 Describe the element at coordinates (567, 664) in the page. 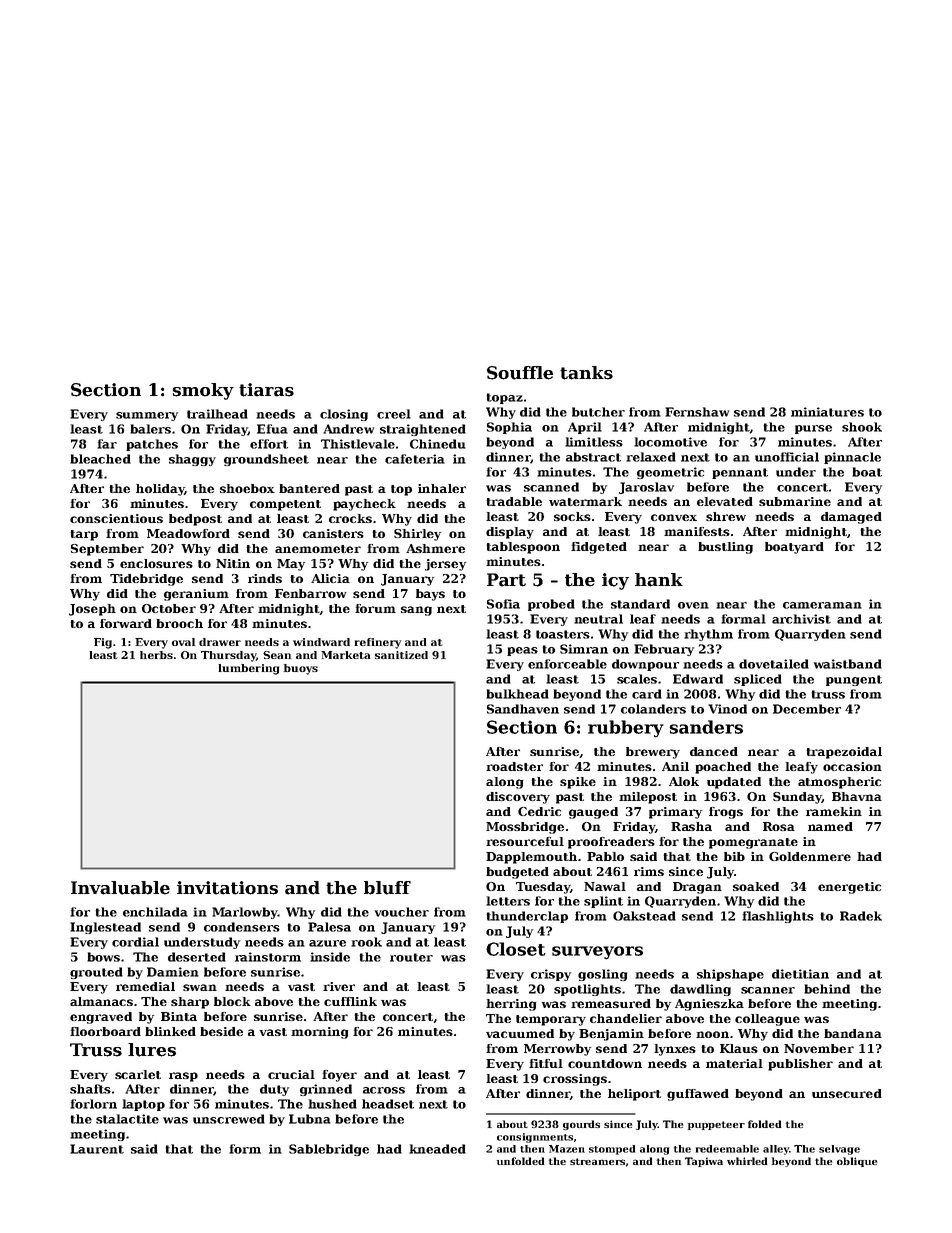

I see `enforceable` at that location.
